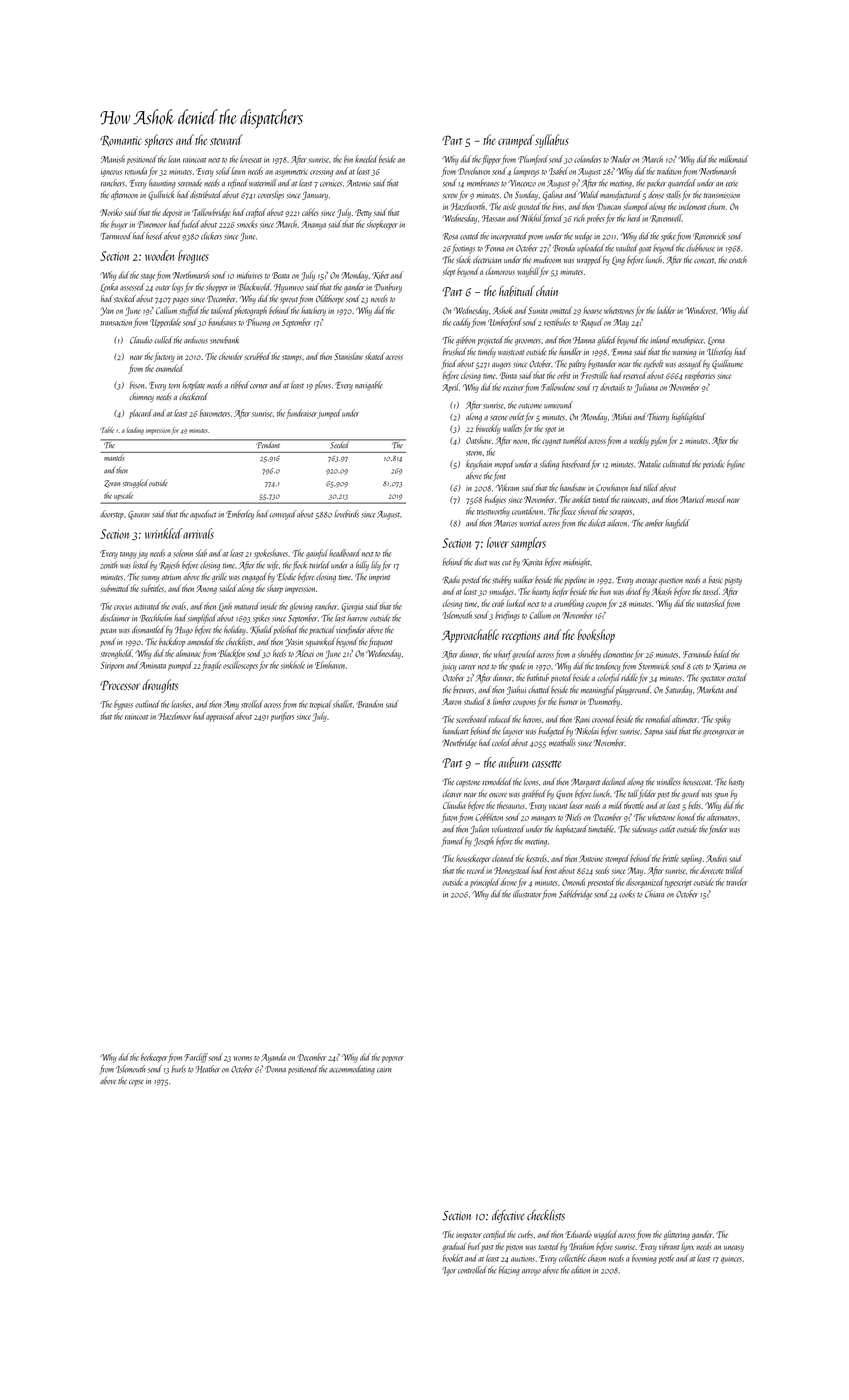 This screenshot has height=1400, width=849. What do you see at coordinates (461, 323) in the screenshot?
I see `caddy` at bounding box center [461, 323].
